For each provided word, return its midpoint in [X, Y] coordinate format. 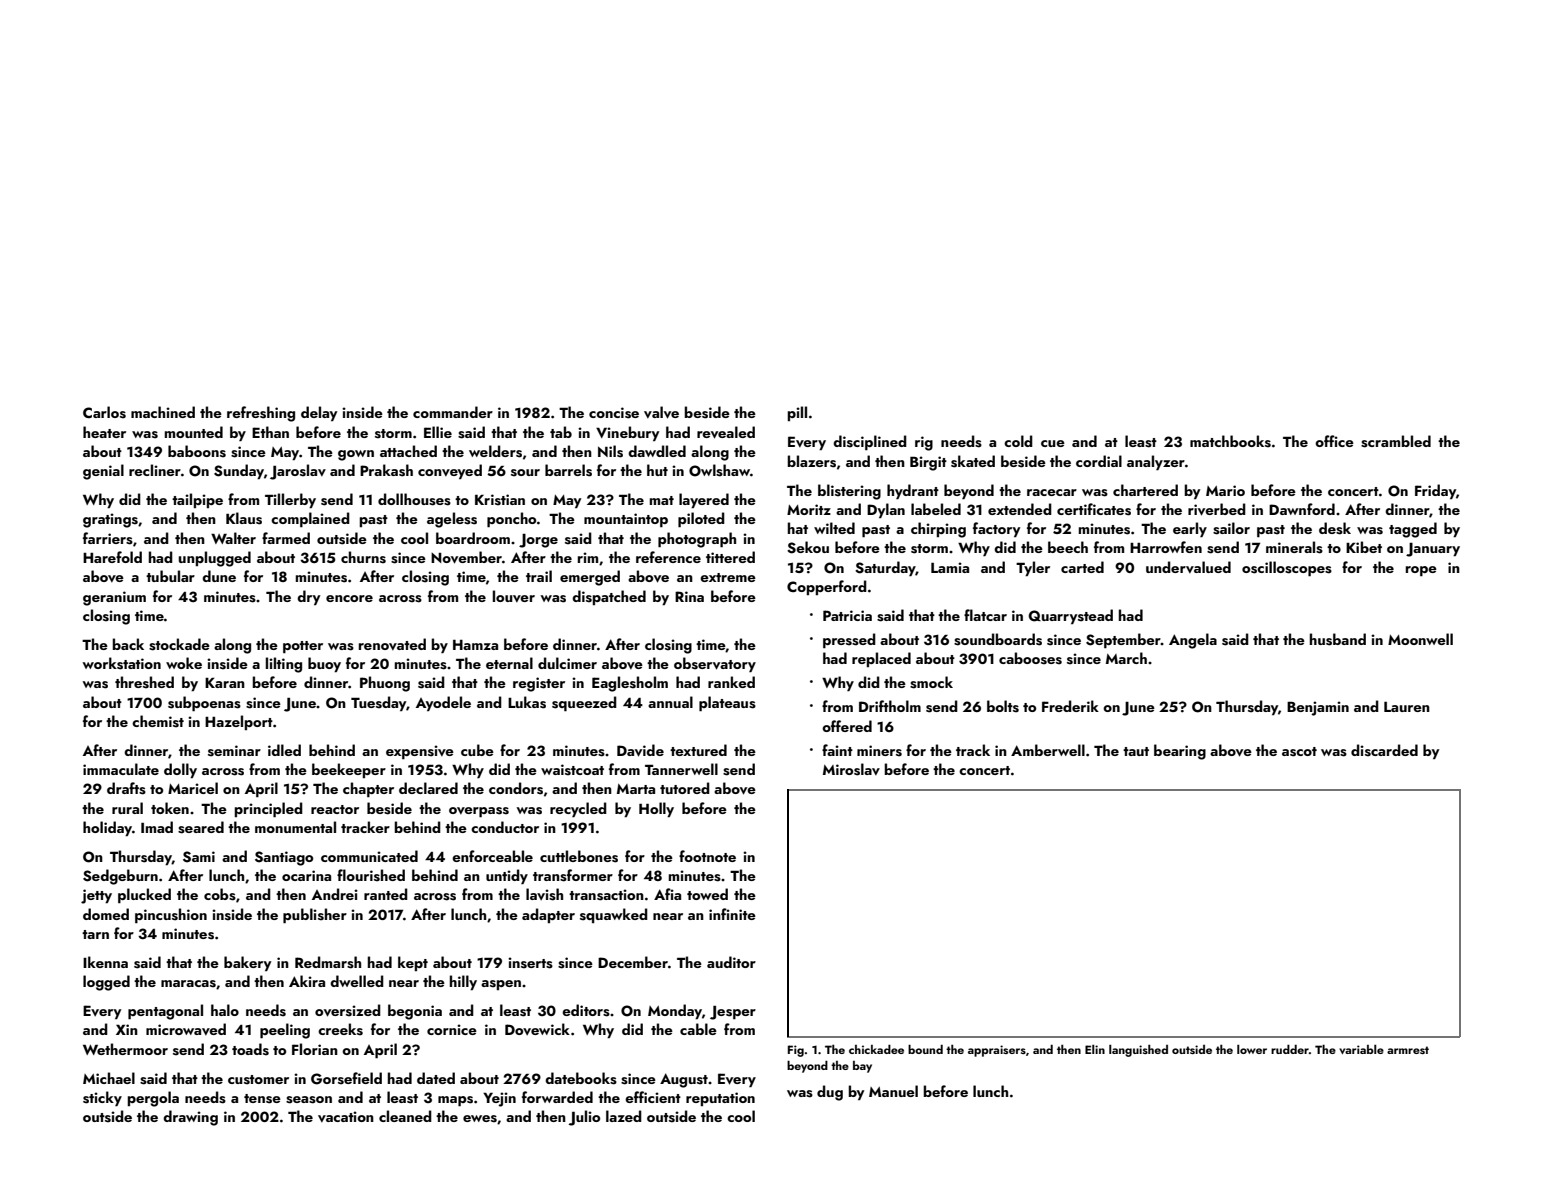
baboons [197, 451]
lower [1252, 1049]
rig [924, 443]
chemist [158, 721]
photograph [697, 540]
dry [308, 597]
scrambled [1396, 441]
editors [586, 1010]
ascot [1299, 752]
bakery [247, 963]
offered [847, 726]
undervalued [1188, 567]
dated [436, 1078]
